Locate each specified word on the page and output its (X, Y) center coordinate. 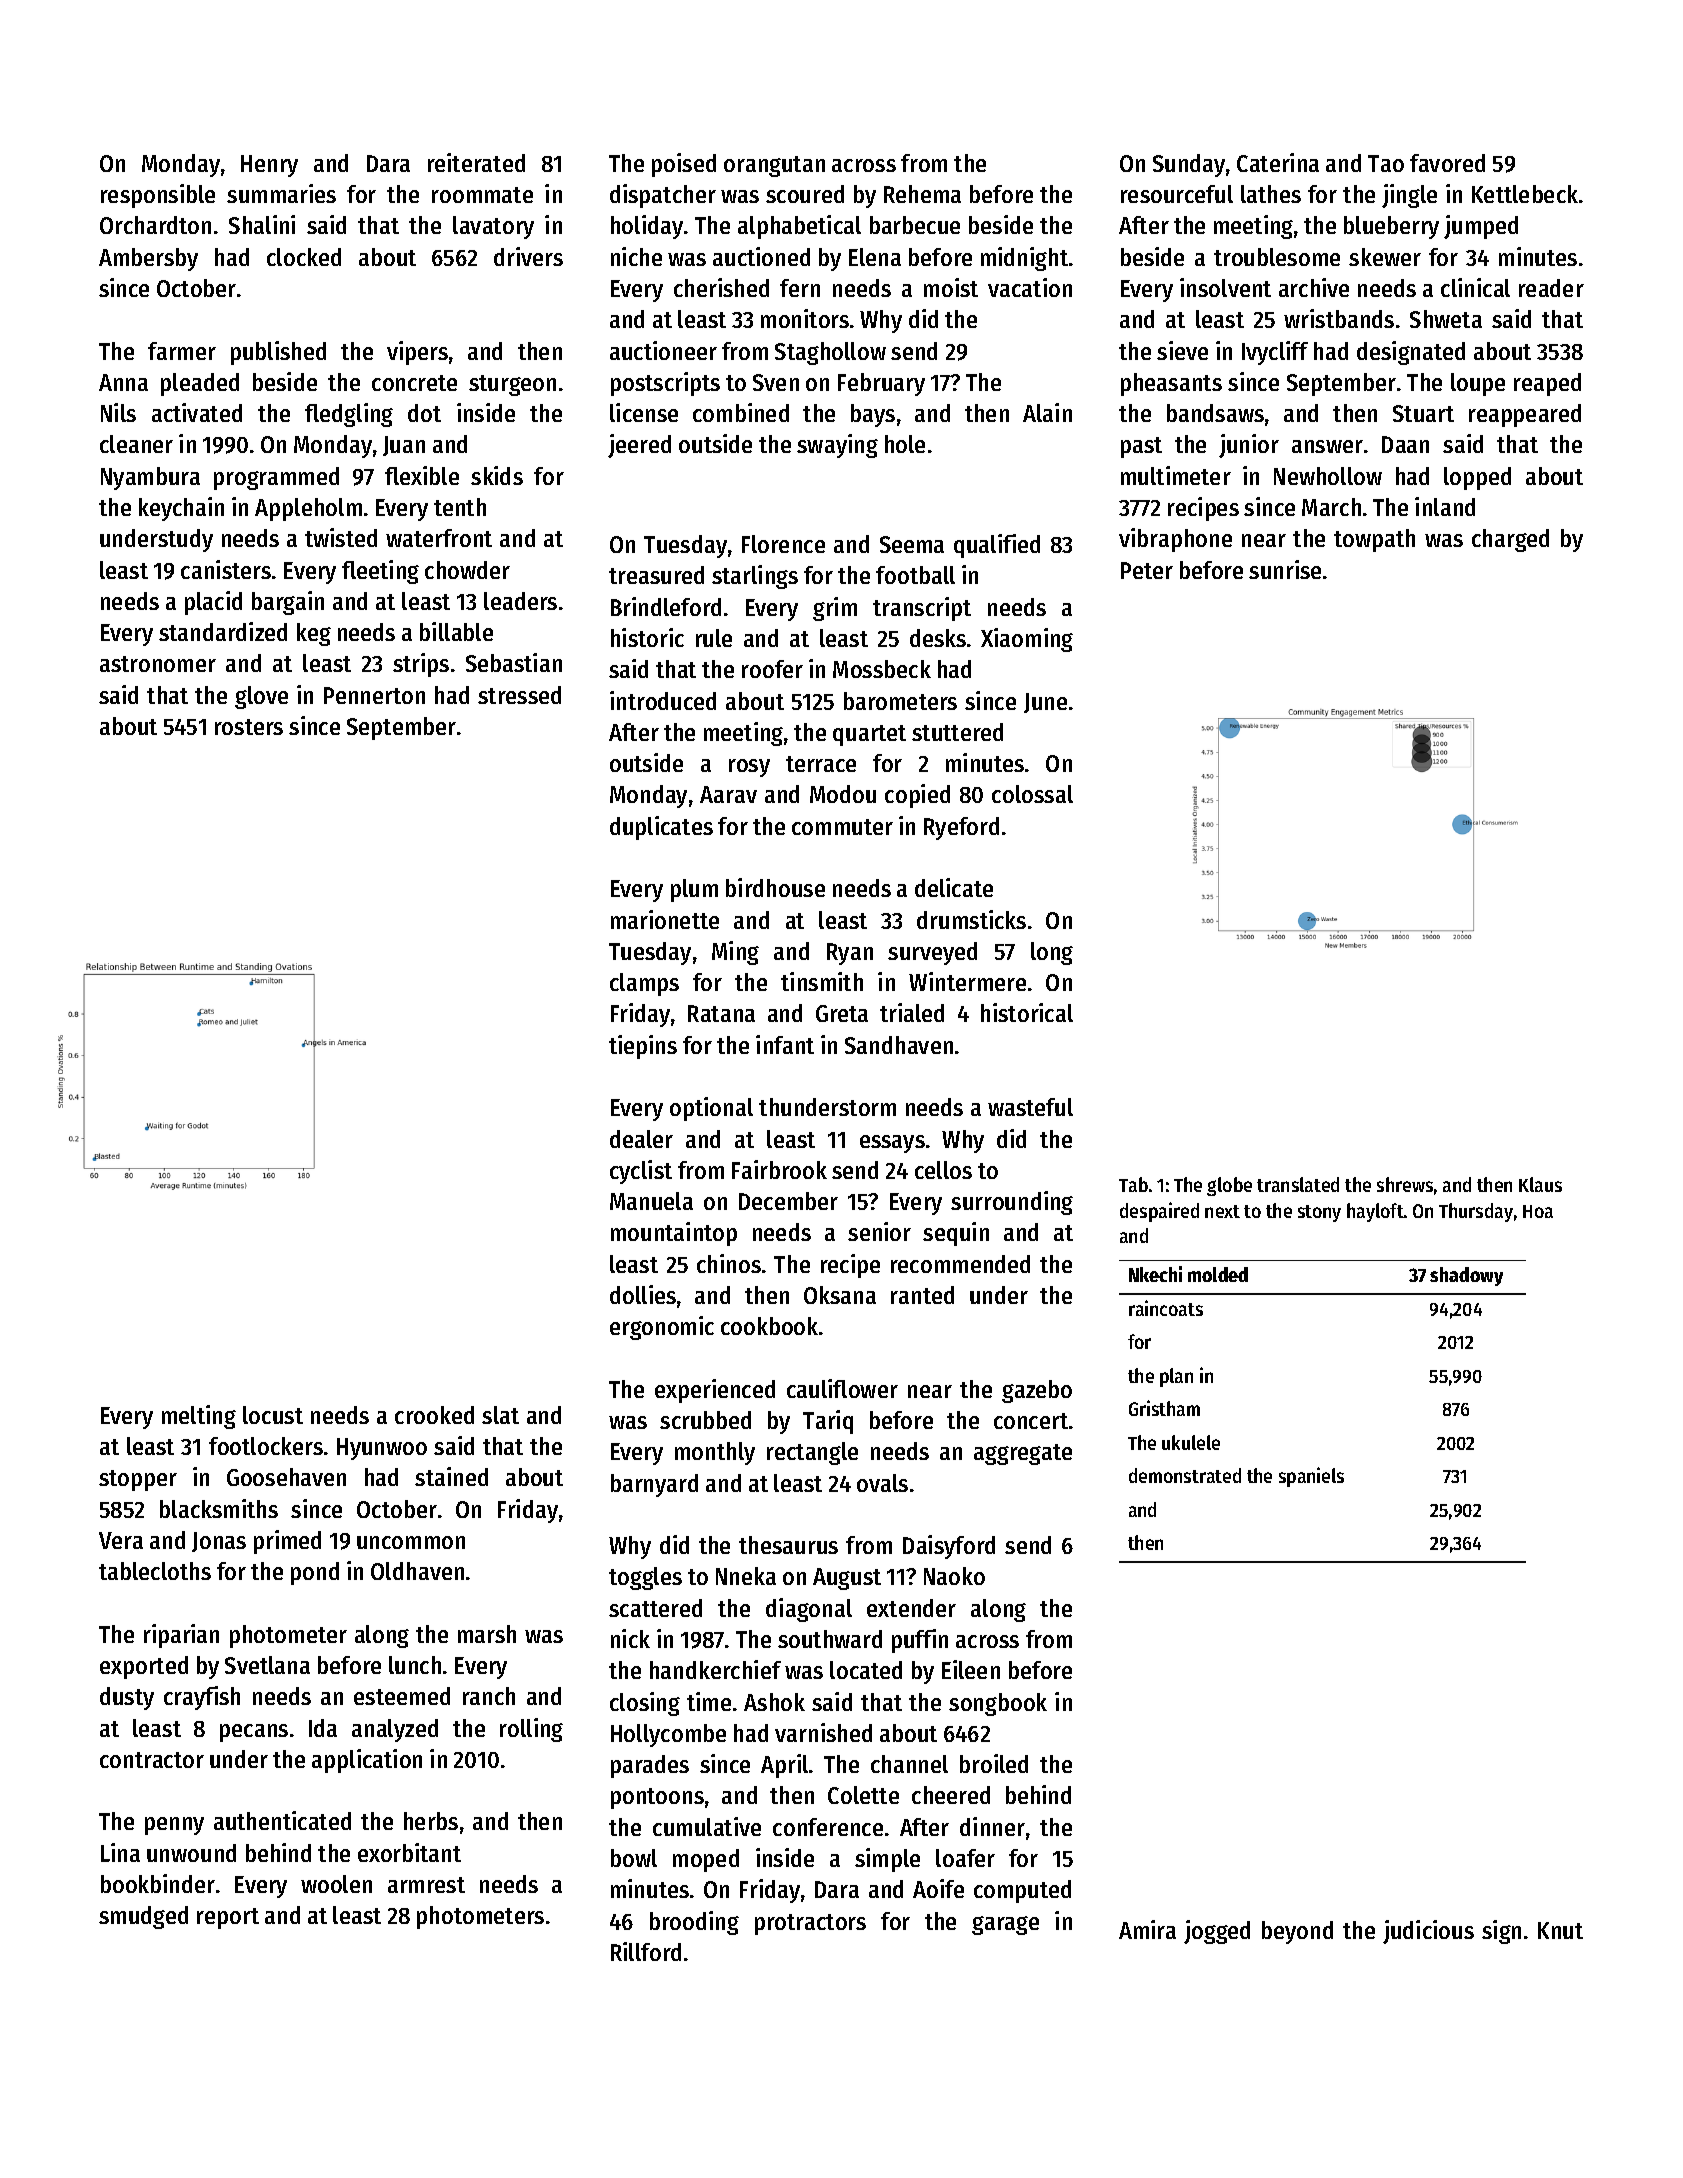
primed (287, 1542)
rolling (531, 1730)
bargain (288, 603)
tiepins (643, 1047)
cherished (721, 287)
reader (1551, 288)
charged (1510, 540)
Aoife (938, 1888)
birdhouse (775, 887)
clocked (304, 257)
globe (1229, 1186)
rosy (749, 768)
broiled (994, 1763)
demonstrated (1185, 1475)
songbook (998, 1704)
